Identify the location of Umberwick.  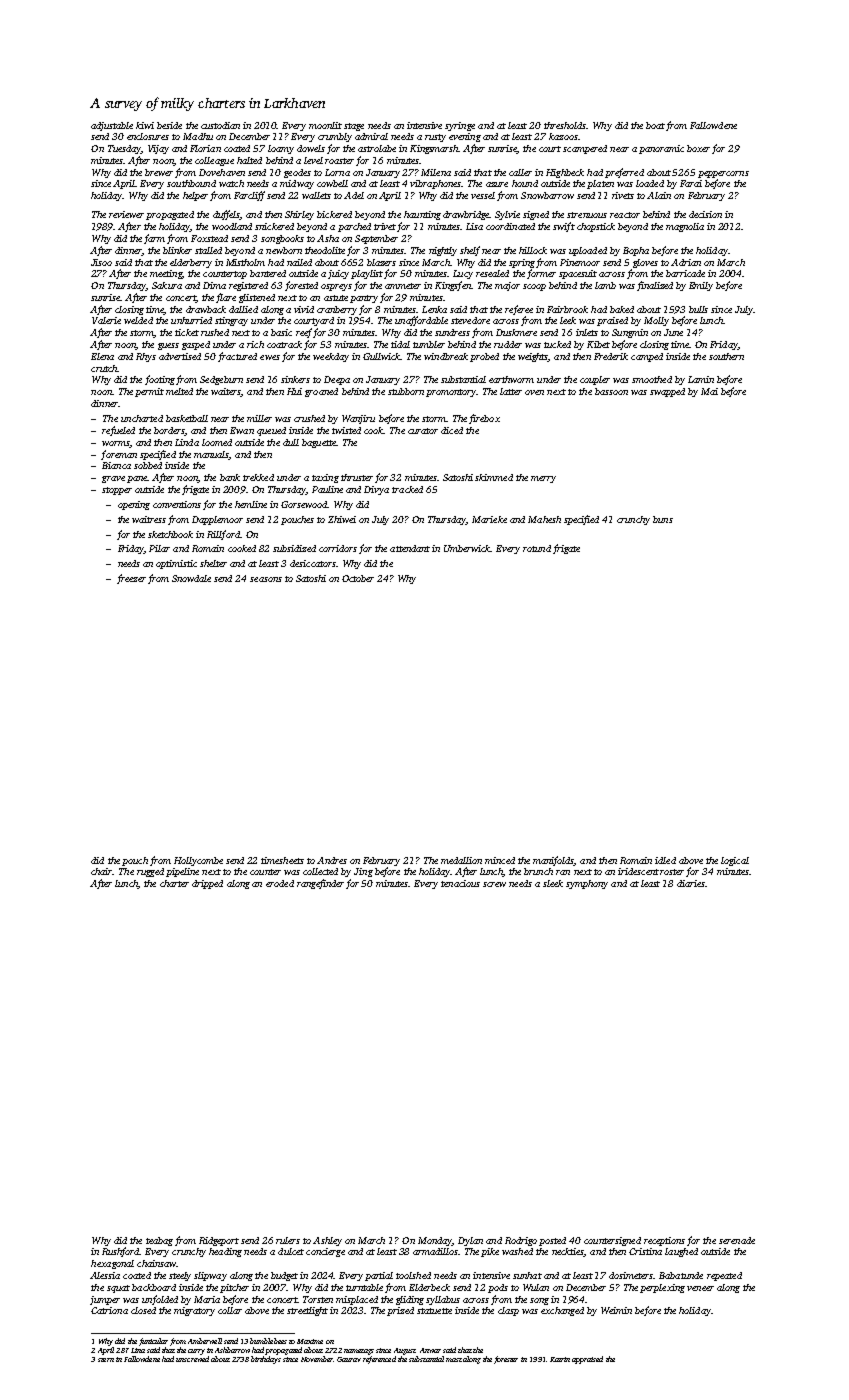
(467, 548).
